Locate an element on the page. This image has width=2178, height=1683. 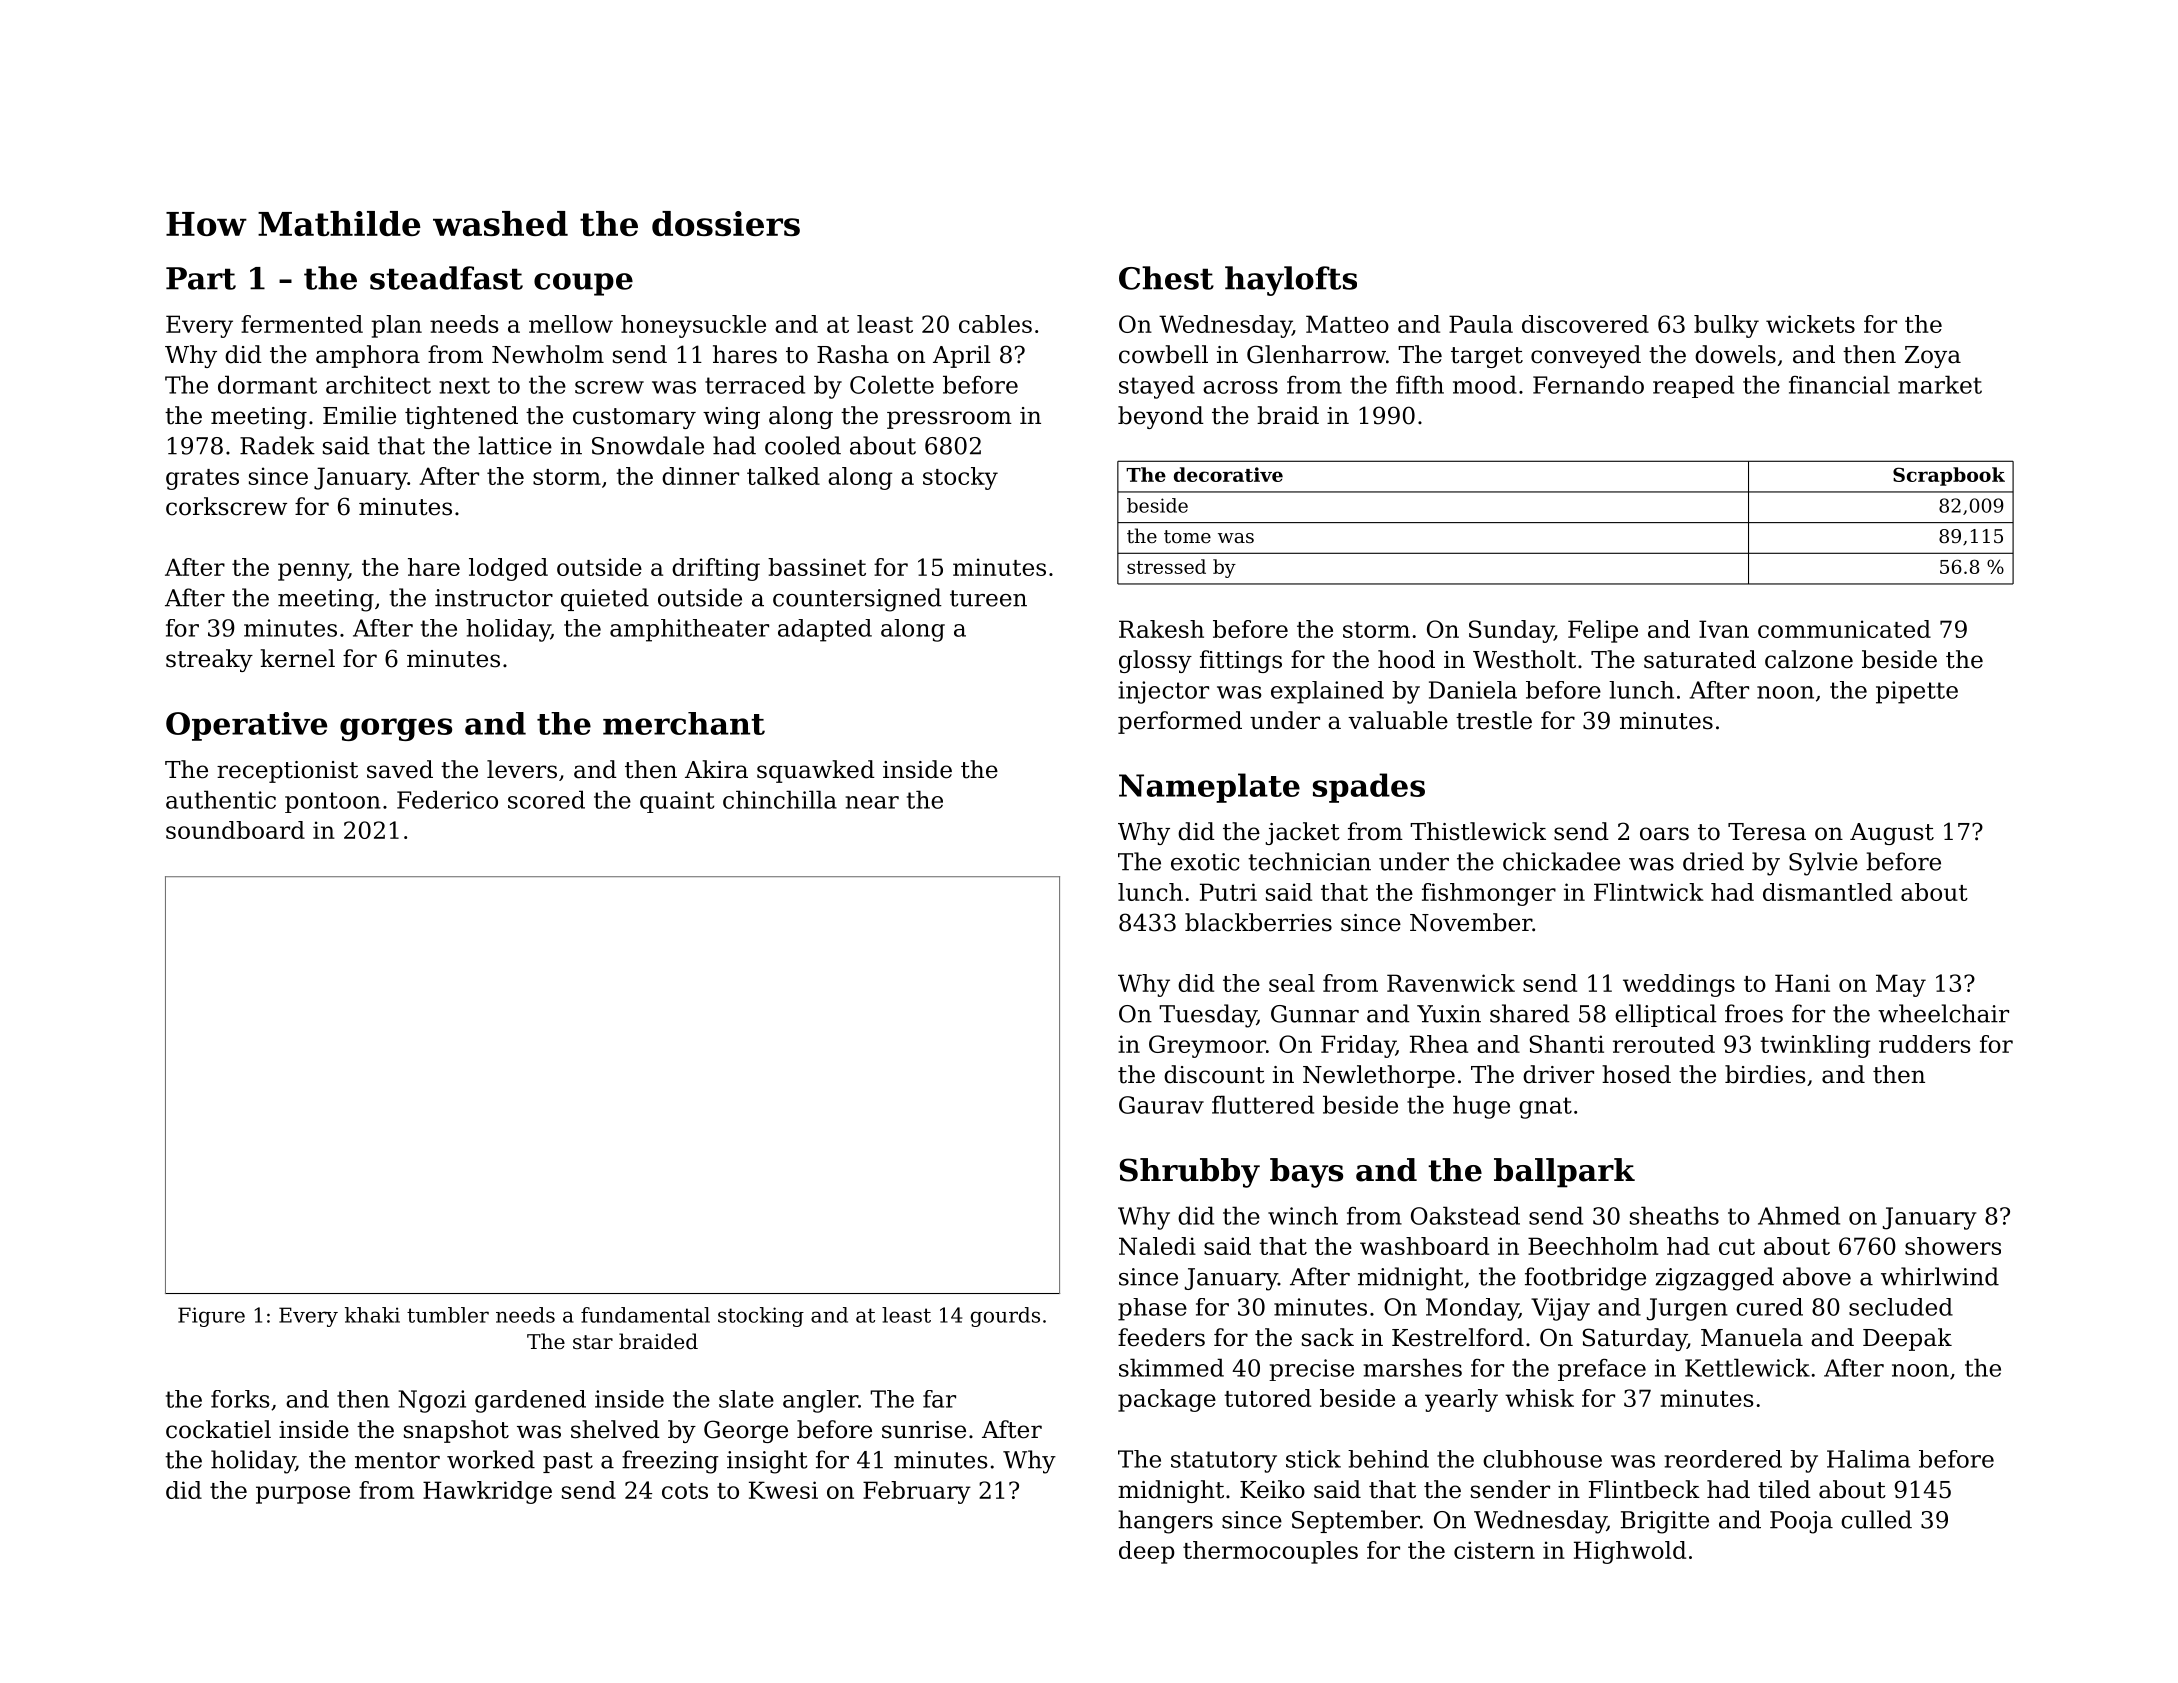
Figure is located at coordinates (211, 1317).
